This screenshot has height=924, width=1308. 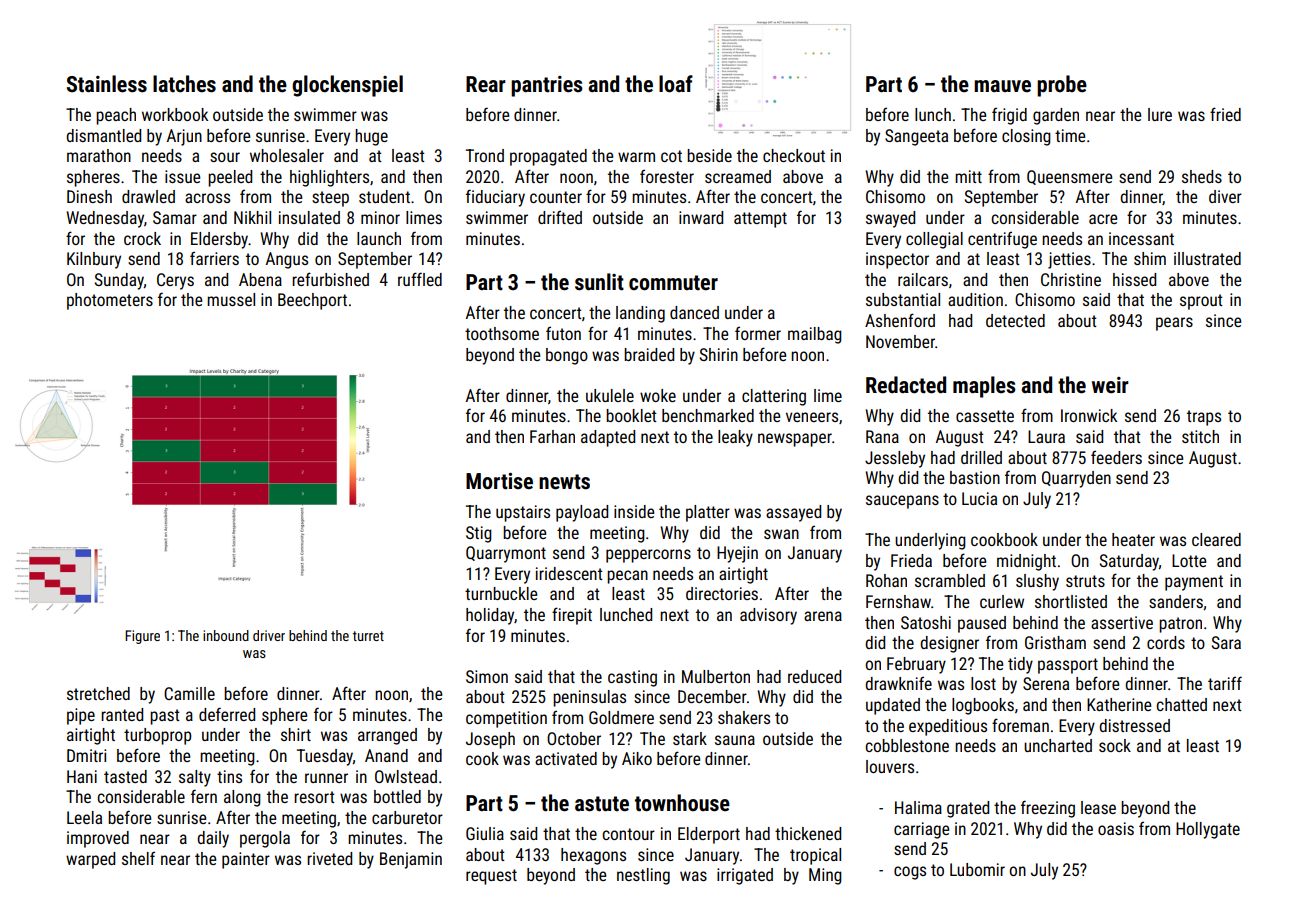 What do you see at coordinates (103, 135) in the screenshot?
I see `dismantled` at bounding box center [103, 135].
